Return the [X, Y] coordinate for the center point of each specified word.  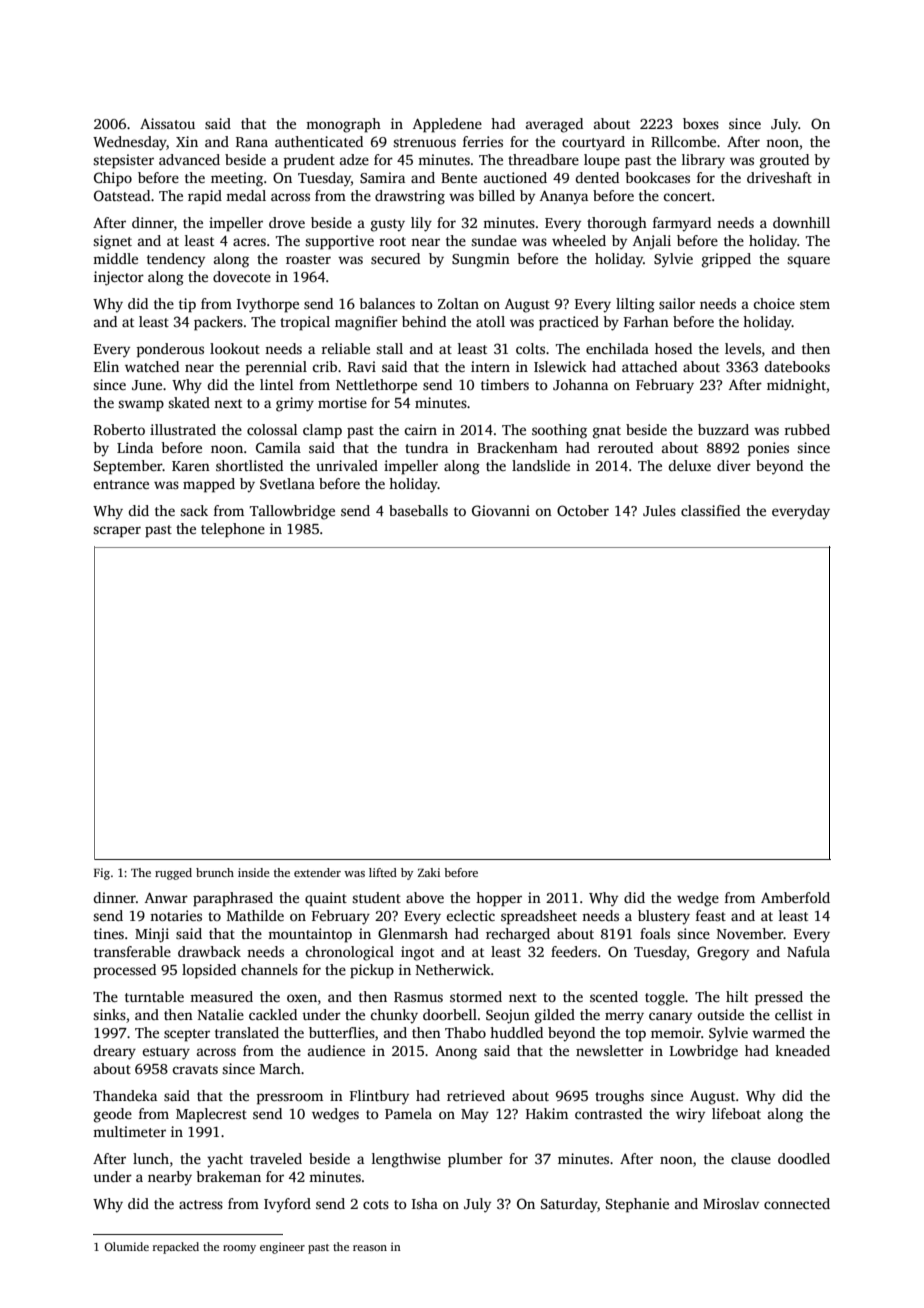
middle [115, 258]
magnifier [366, 323]
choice [774, 303]
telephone [233, 530]
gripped [726, 260]
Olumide [126, 1246]
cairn [420, 429]
